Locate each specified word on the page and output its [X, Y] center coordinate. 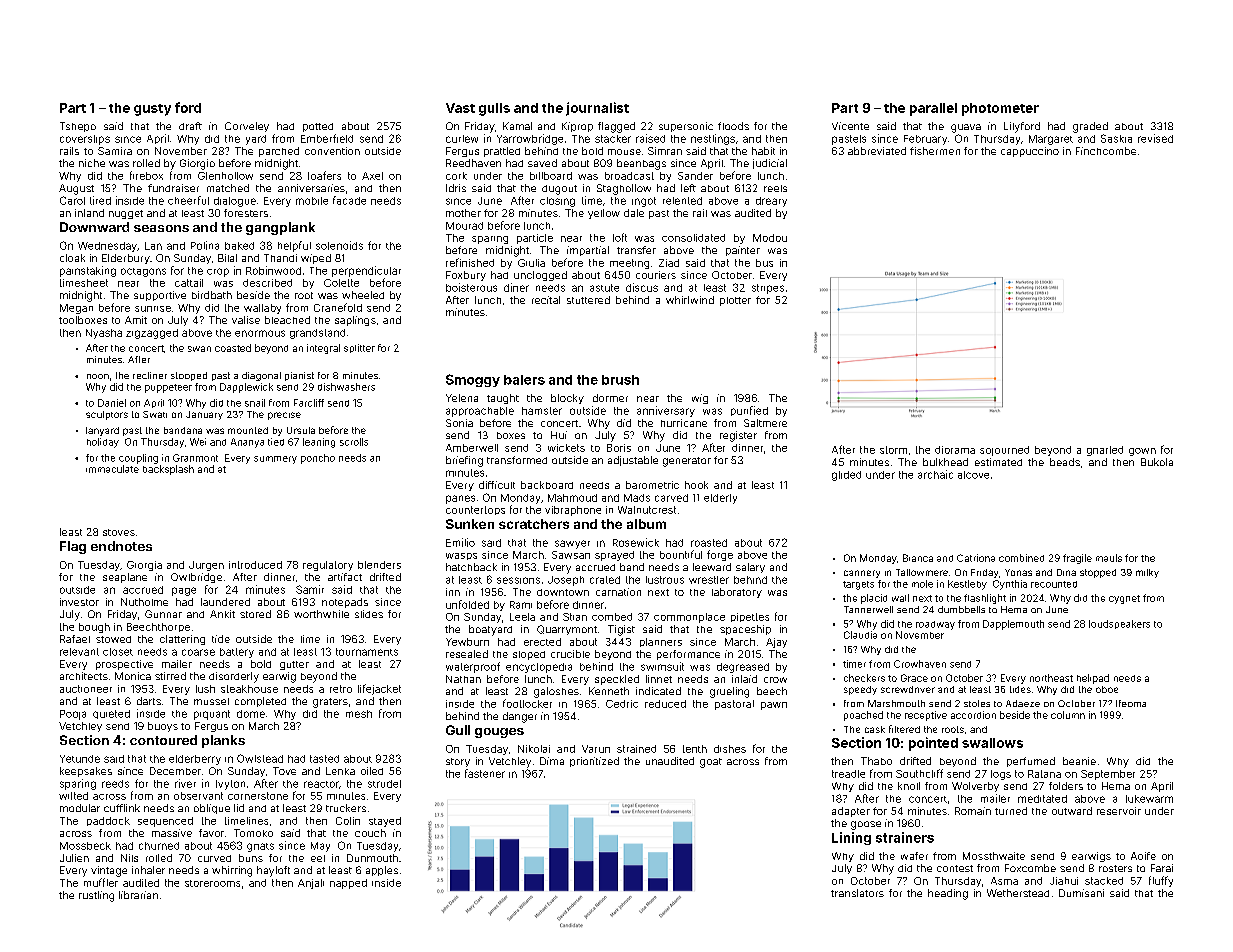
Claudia [860, 635]
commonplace [689, 618]
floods [733, 126]
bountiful [681, 554]
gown [1142, 452]
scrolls [354, 442]
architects [84, 676]
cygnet [1124, 599]
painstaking [88, 271]
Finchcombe [1106, 151]
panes [460, 499]
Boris [619, 448]
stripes [768, 289]
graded [1090, 127]
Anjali [311, 884]
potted [318, 127]
